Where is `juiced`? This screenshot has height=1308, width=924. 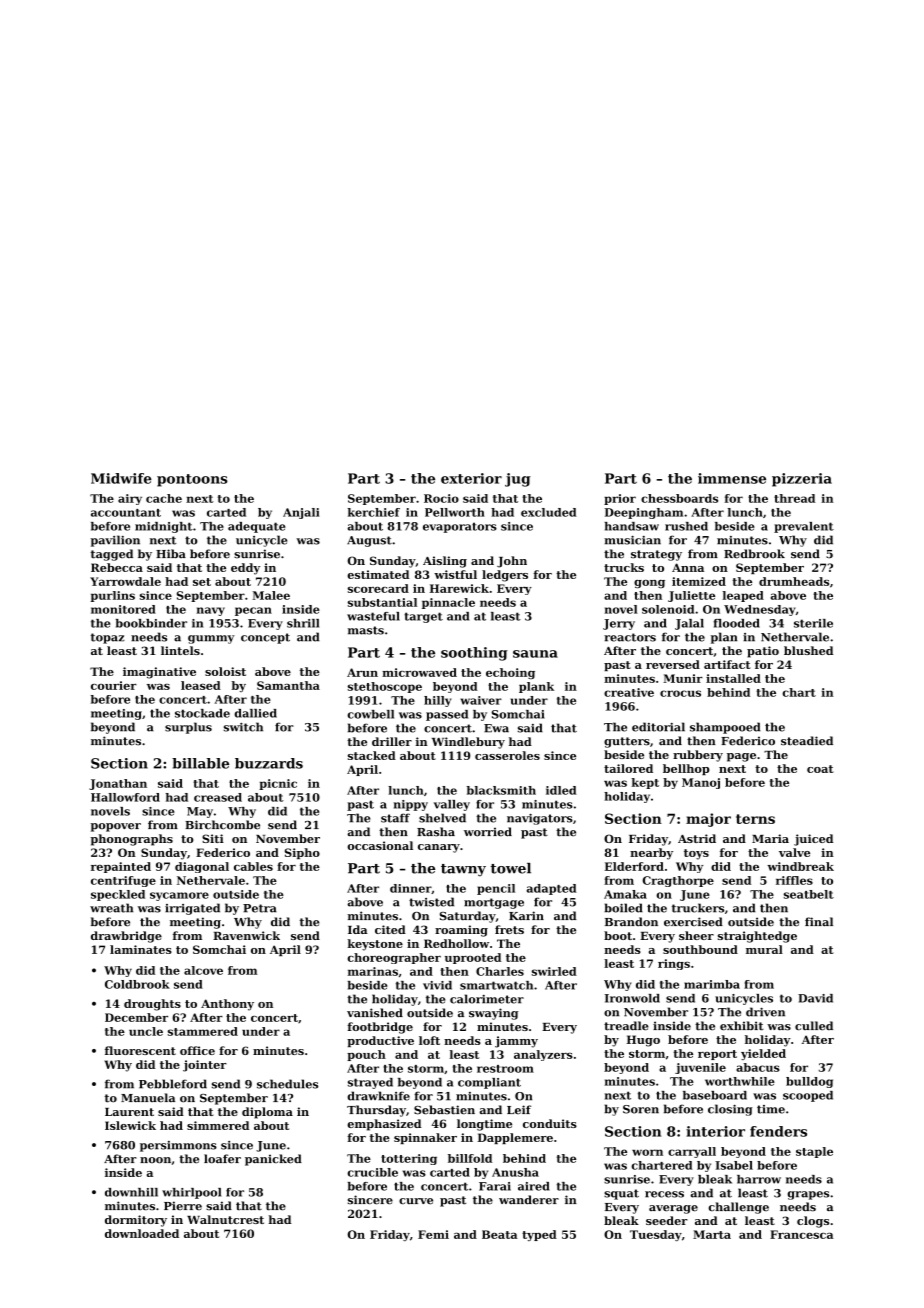 juiced is located at coordinates (813, 840).
